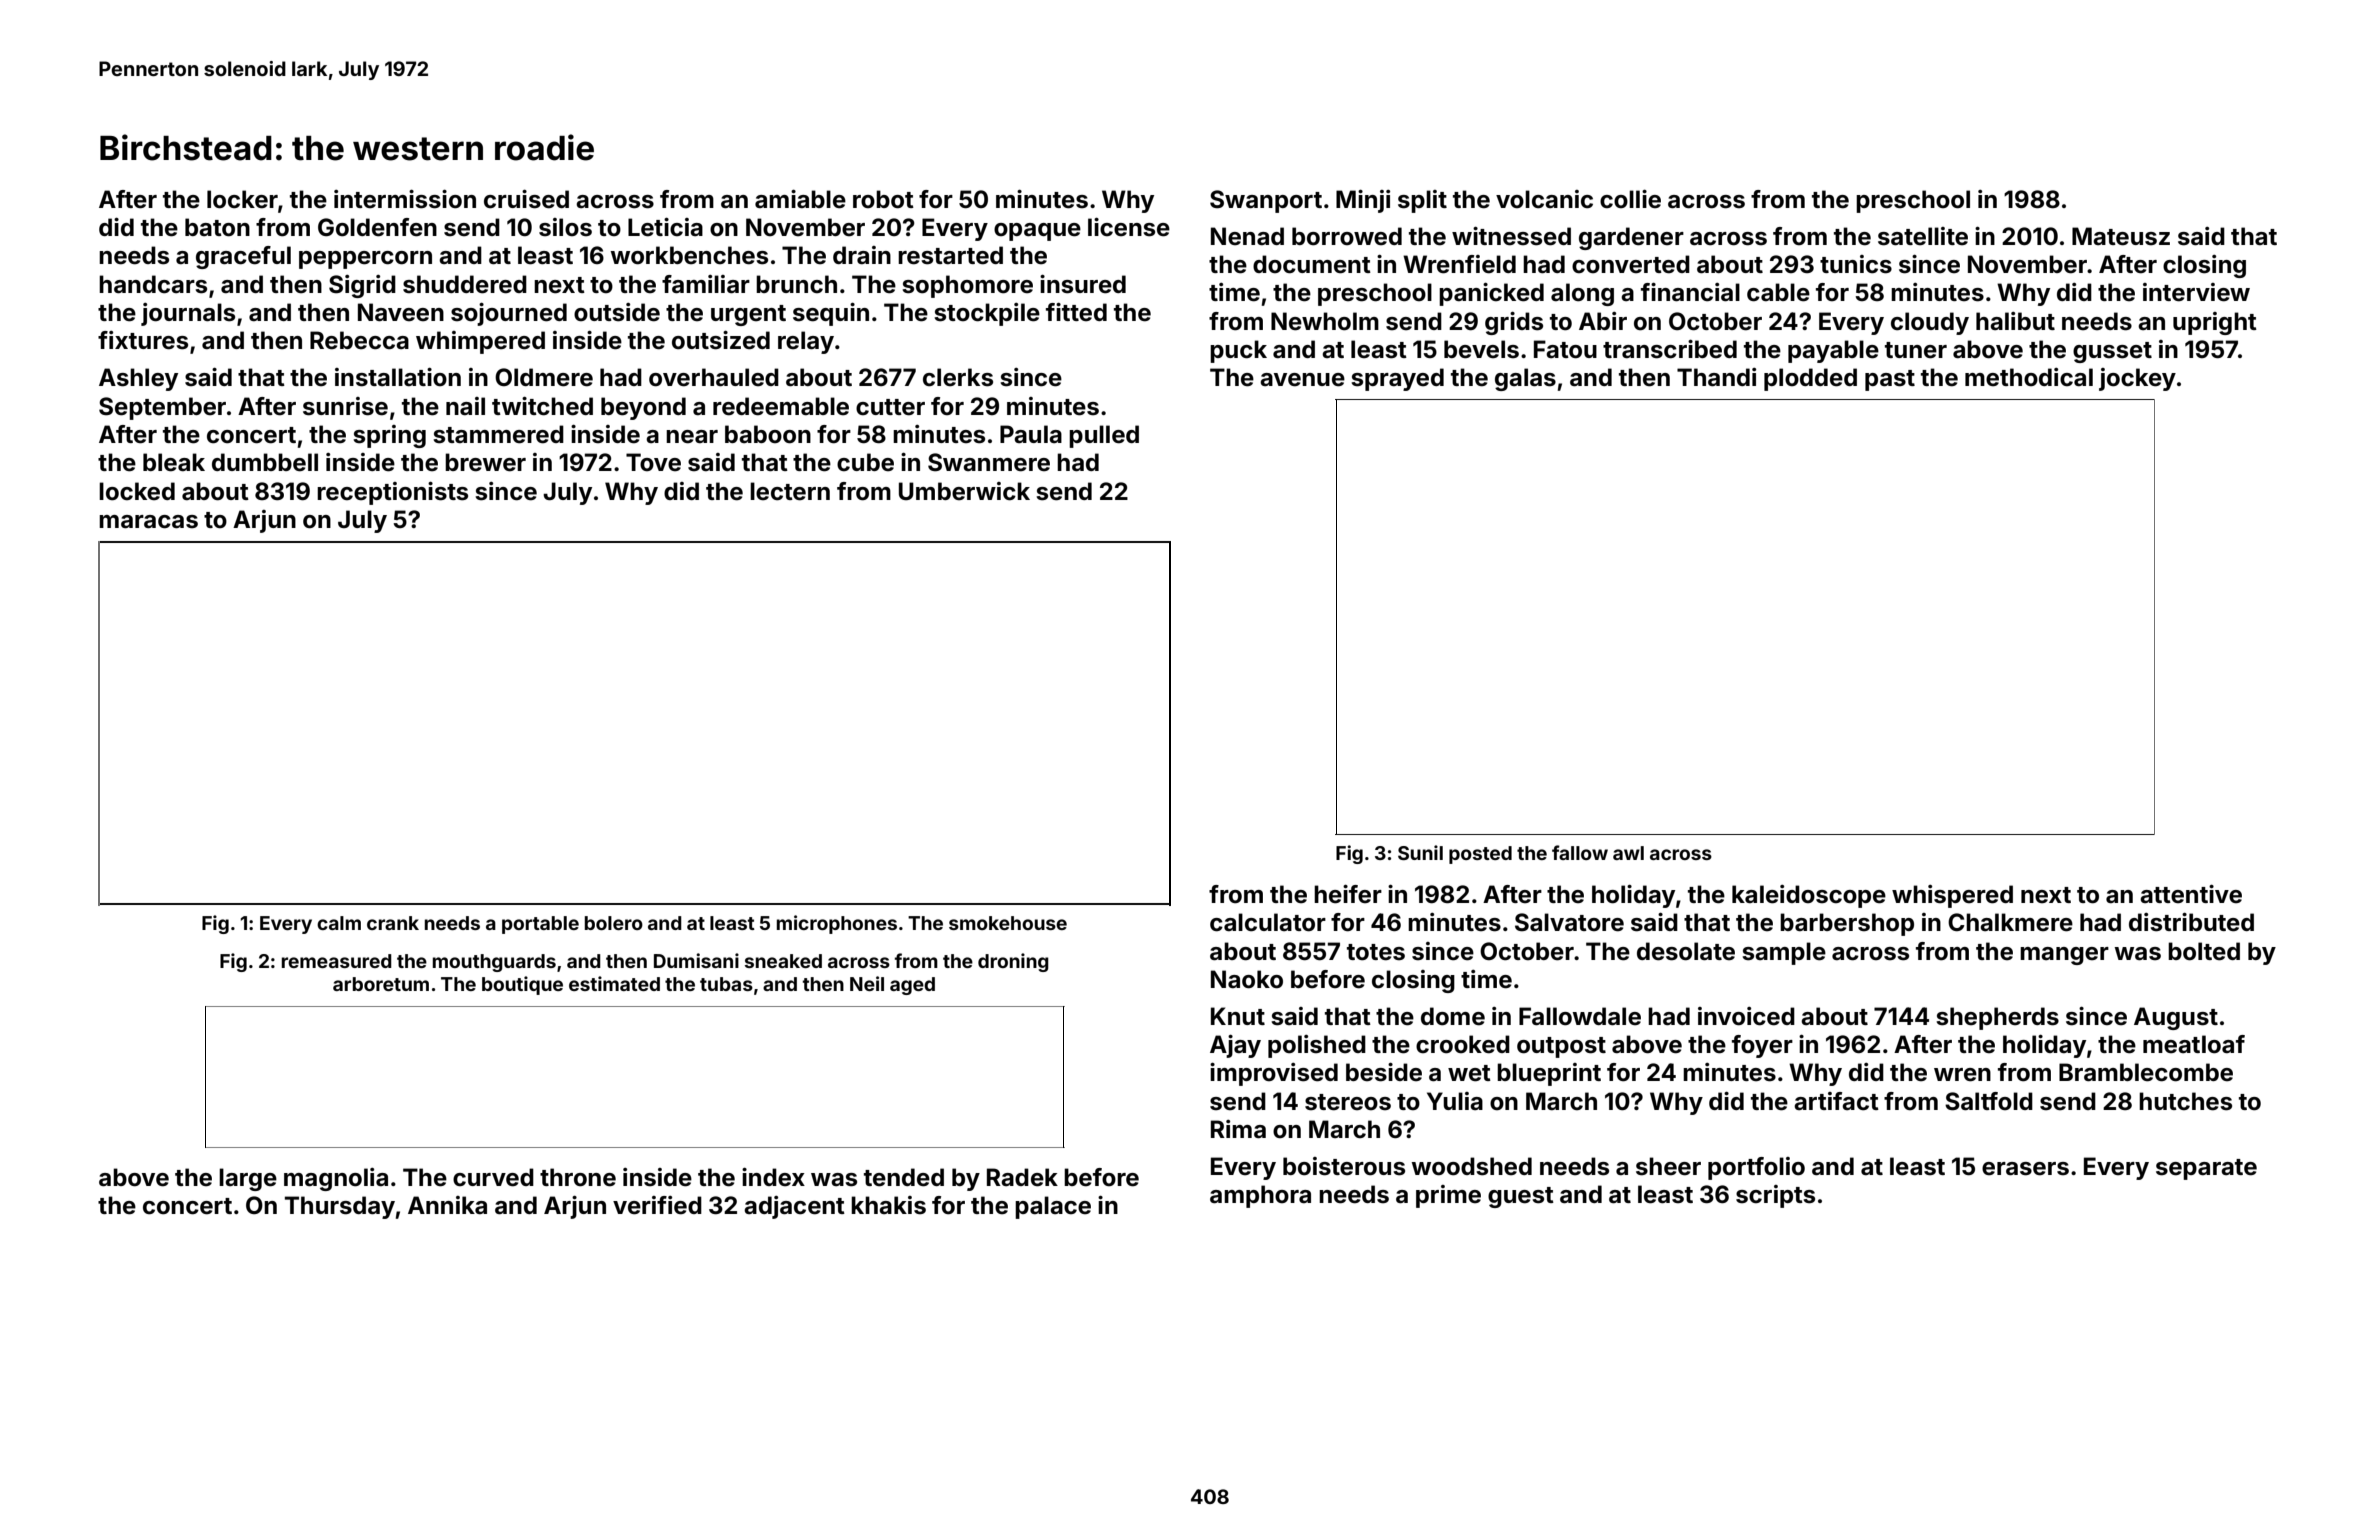 The height and width of the image is (1540, 2380). What do you see at coordinates (2015, 321) in the image?
I see `halibut` at bounding box center [2015, 321].
